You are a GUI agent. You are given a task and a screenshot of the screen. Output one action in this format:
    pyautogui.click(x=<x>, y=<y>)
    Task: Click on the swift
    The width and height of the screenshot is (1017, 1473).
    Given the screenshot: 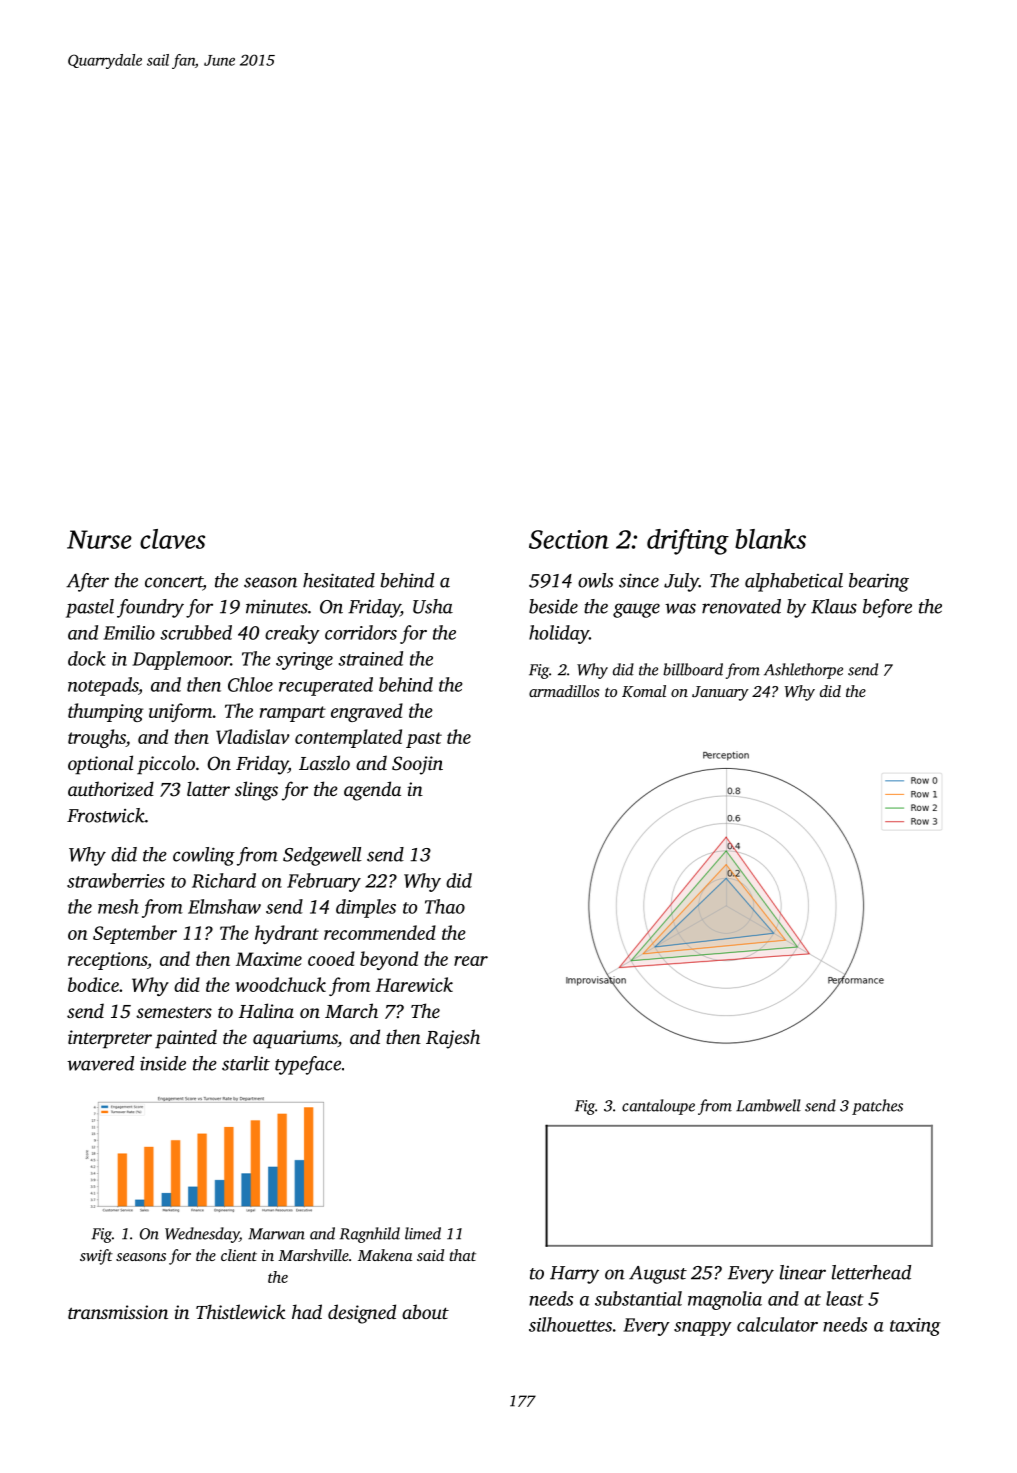 What is the action you would take?
    pyautogui.click(x=96, y=1257)
